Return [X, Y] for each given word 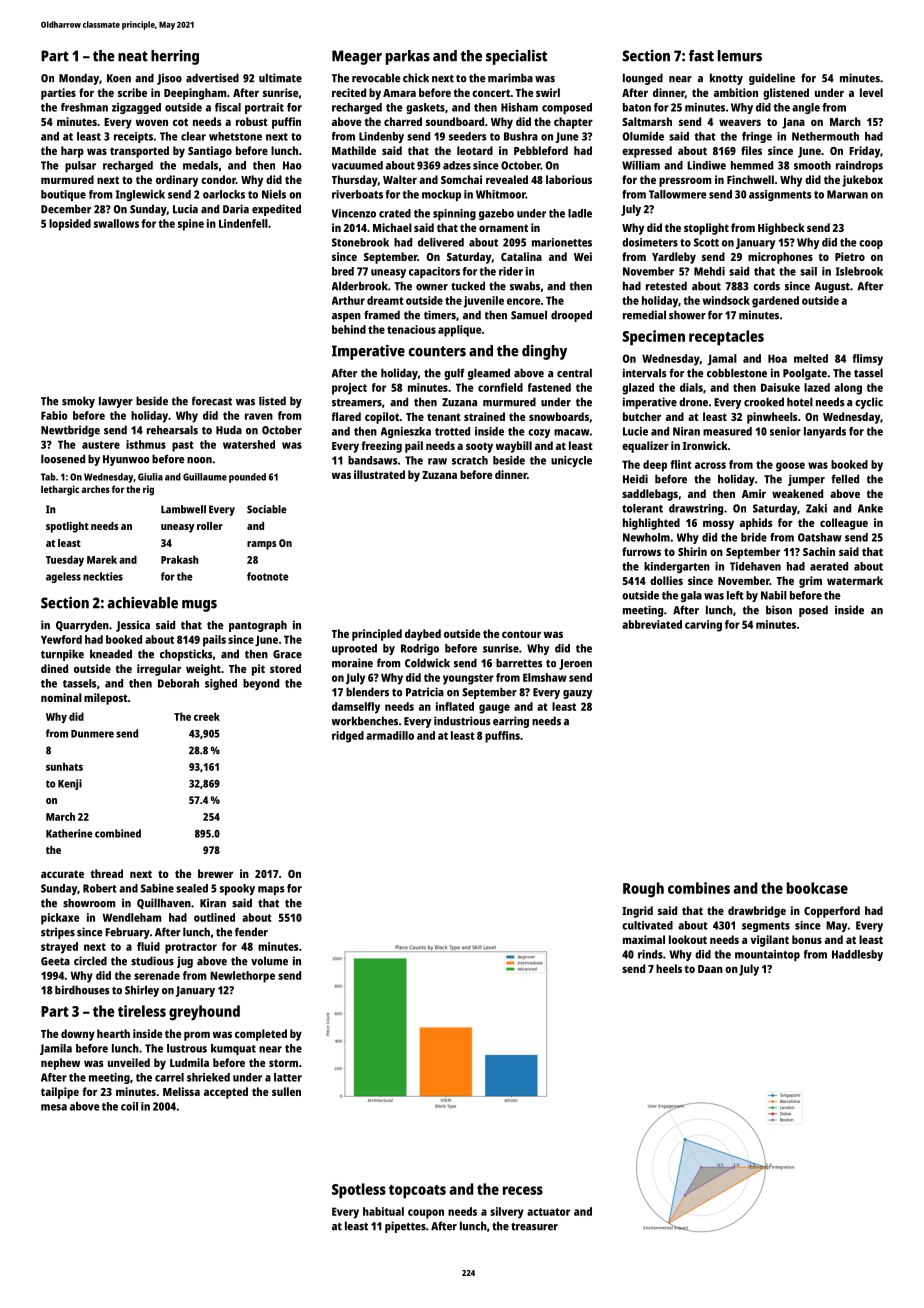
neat [133, 56]
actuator [548, 1212]
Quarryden [82, 626]
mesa [54, 1107]
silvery [507, 1213]
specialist [516, 57]
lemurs [740, 56]
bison [779, 610]
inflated [455, 706]
